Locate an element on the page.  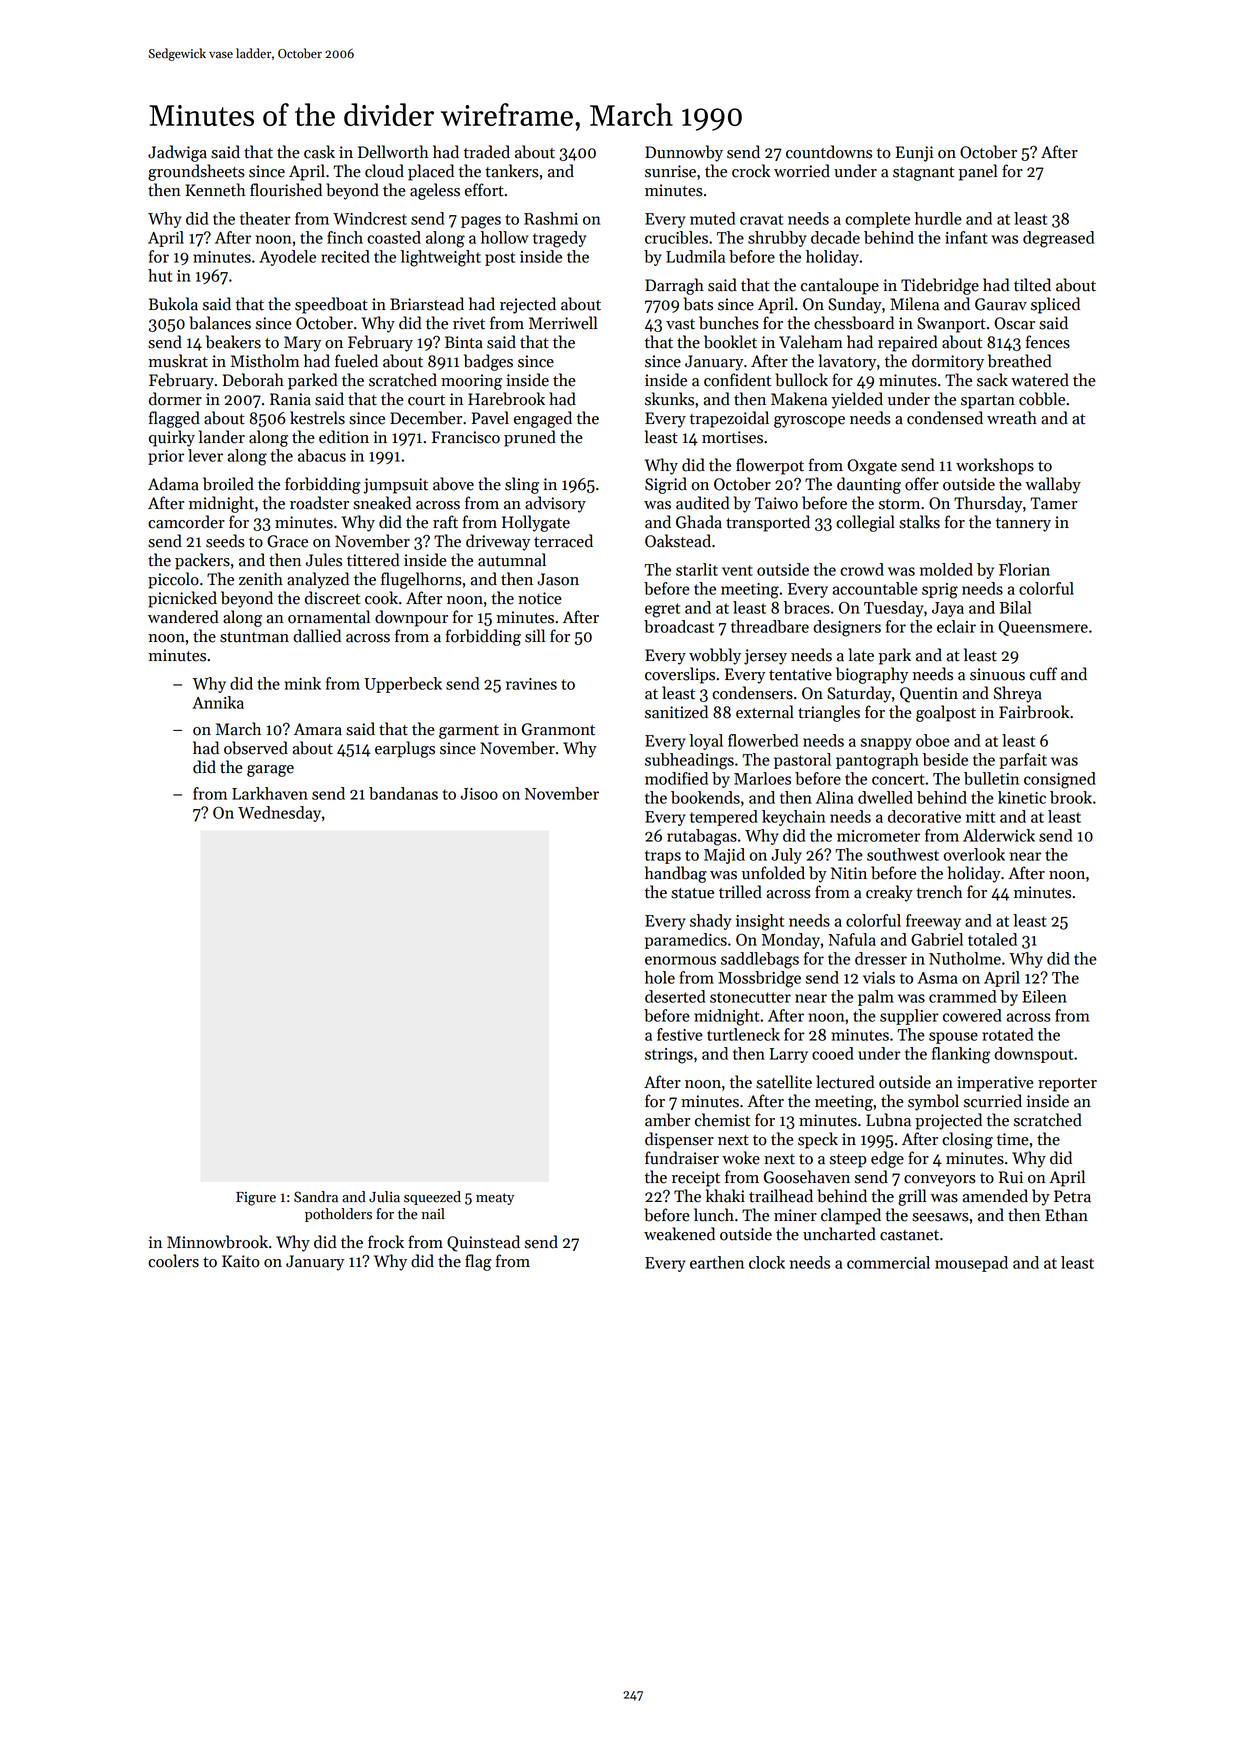
Wednesday is located at coordinates (279, 814).
